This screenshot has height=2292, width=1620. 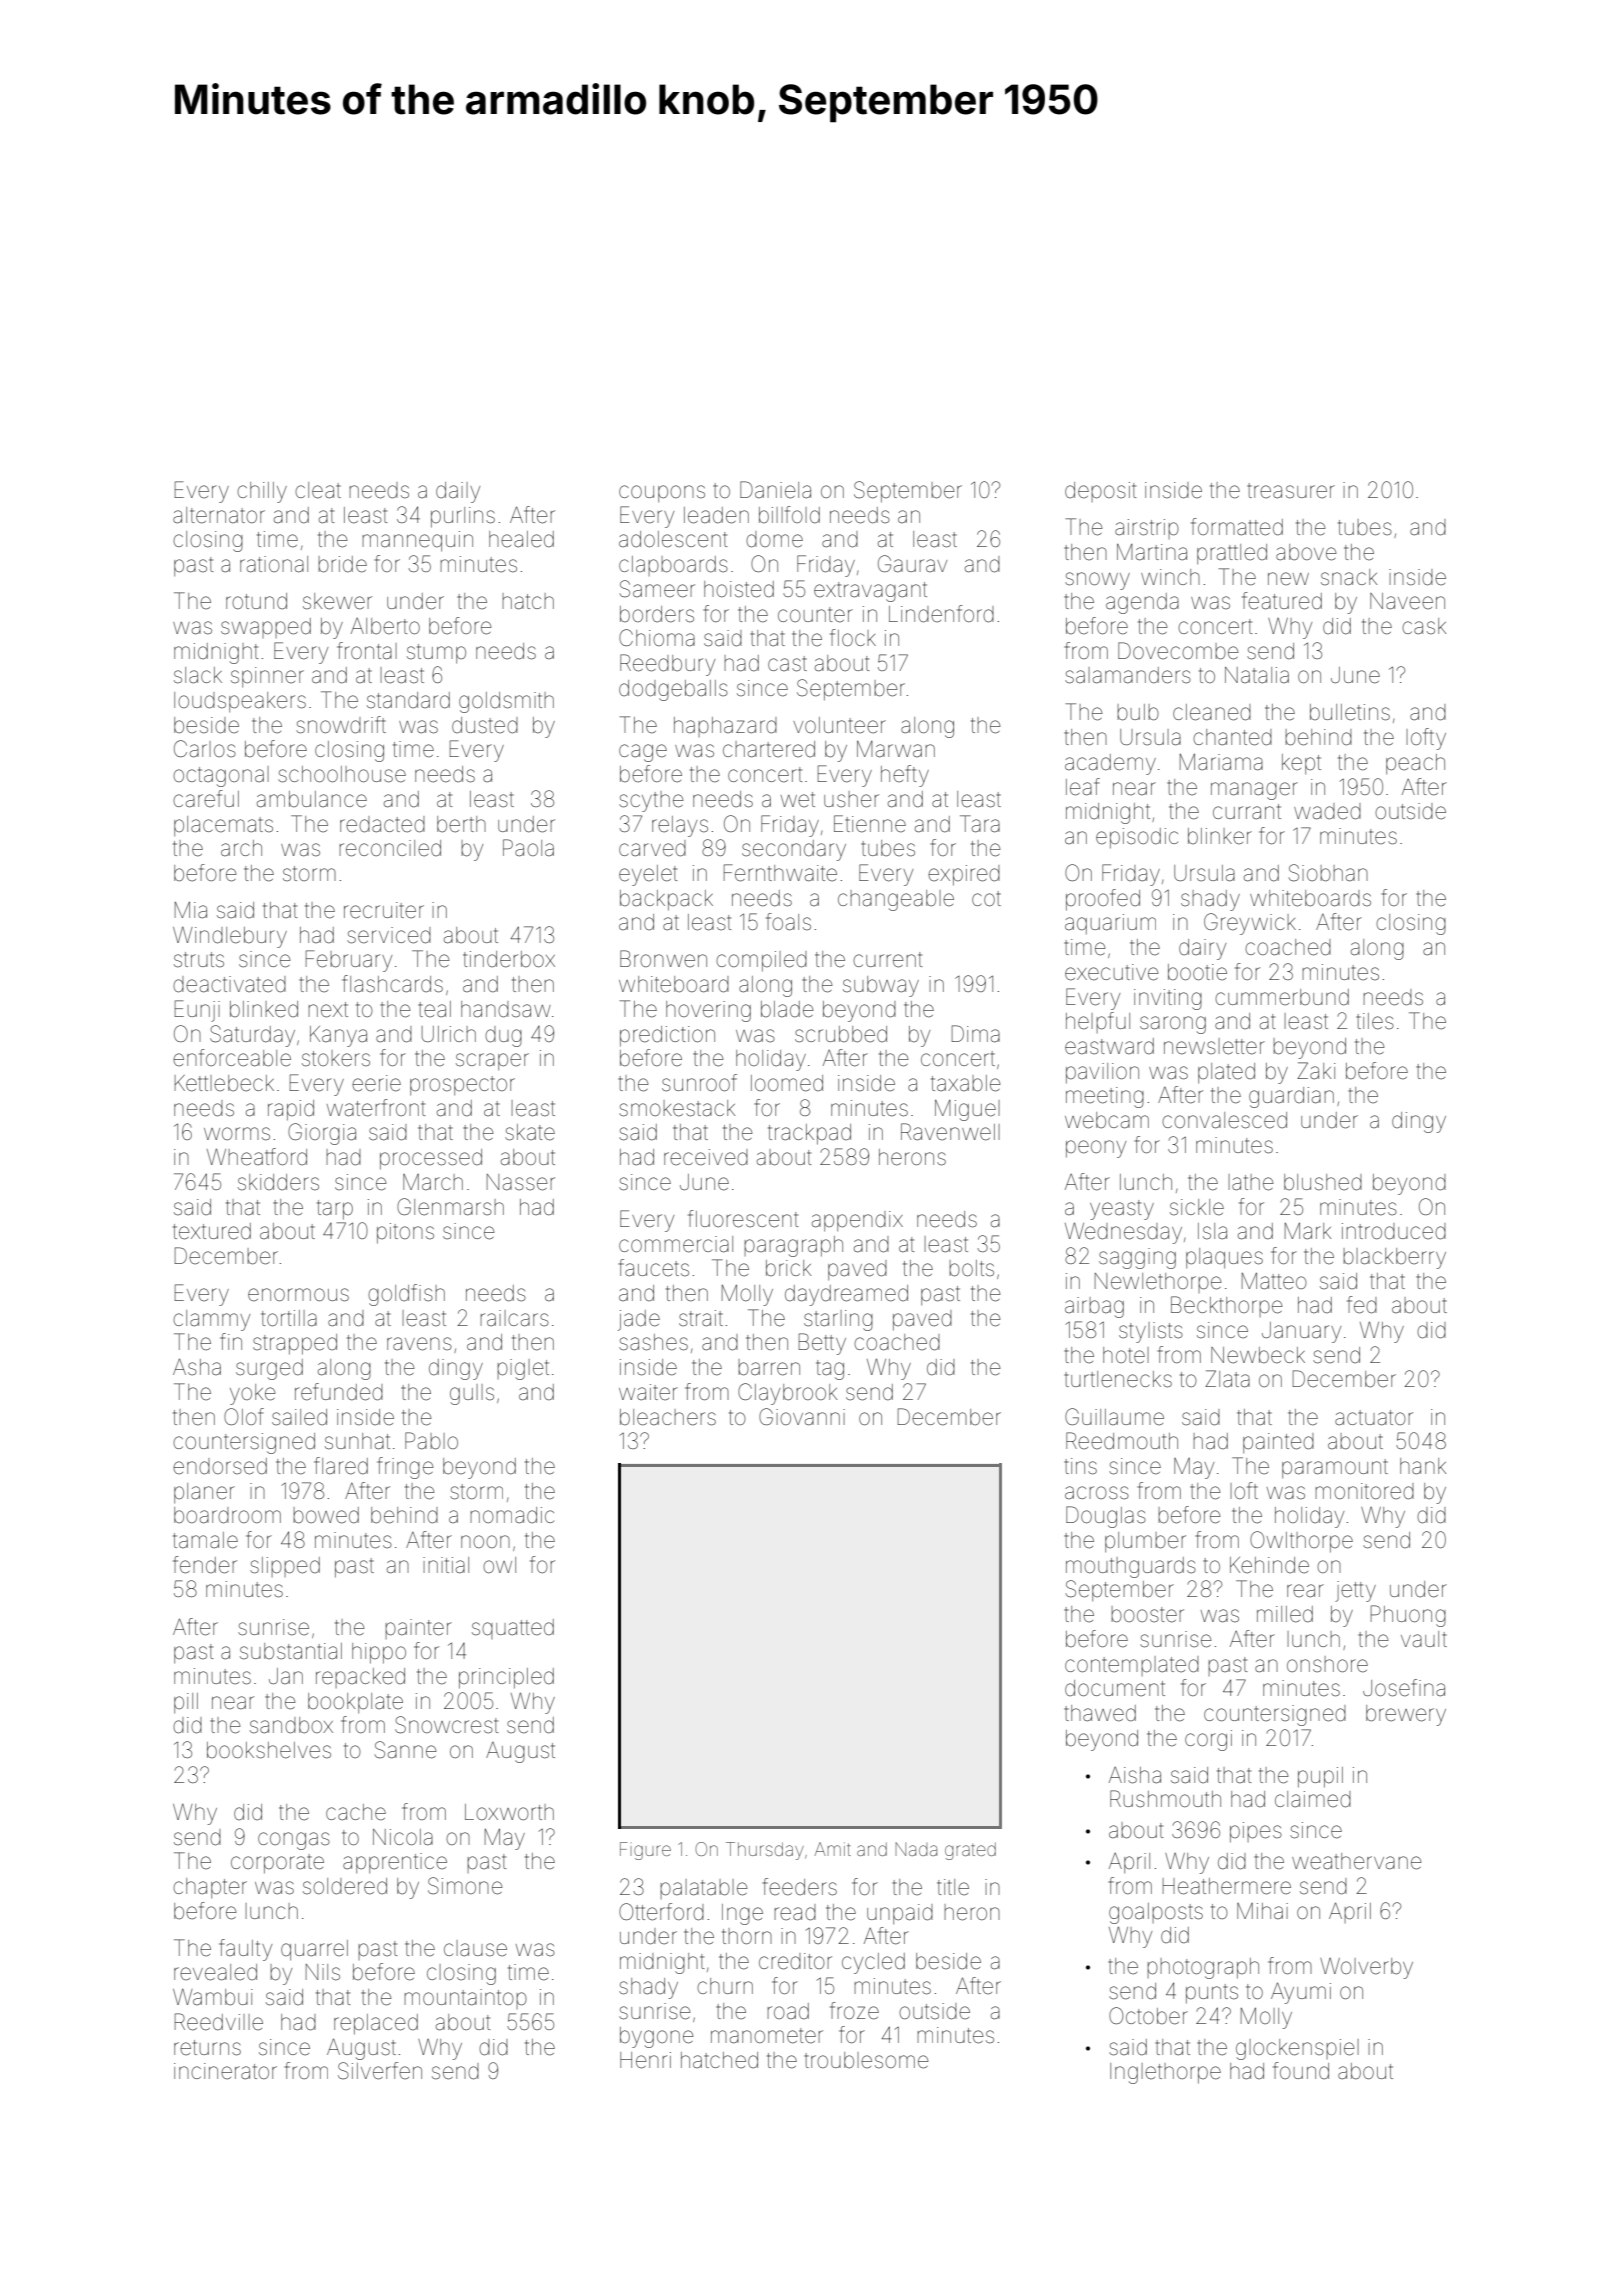 I want to click on prediction, so click(x=667, y=1036).
